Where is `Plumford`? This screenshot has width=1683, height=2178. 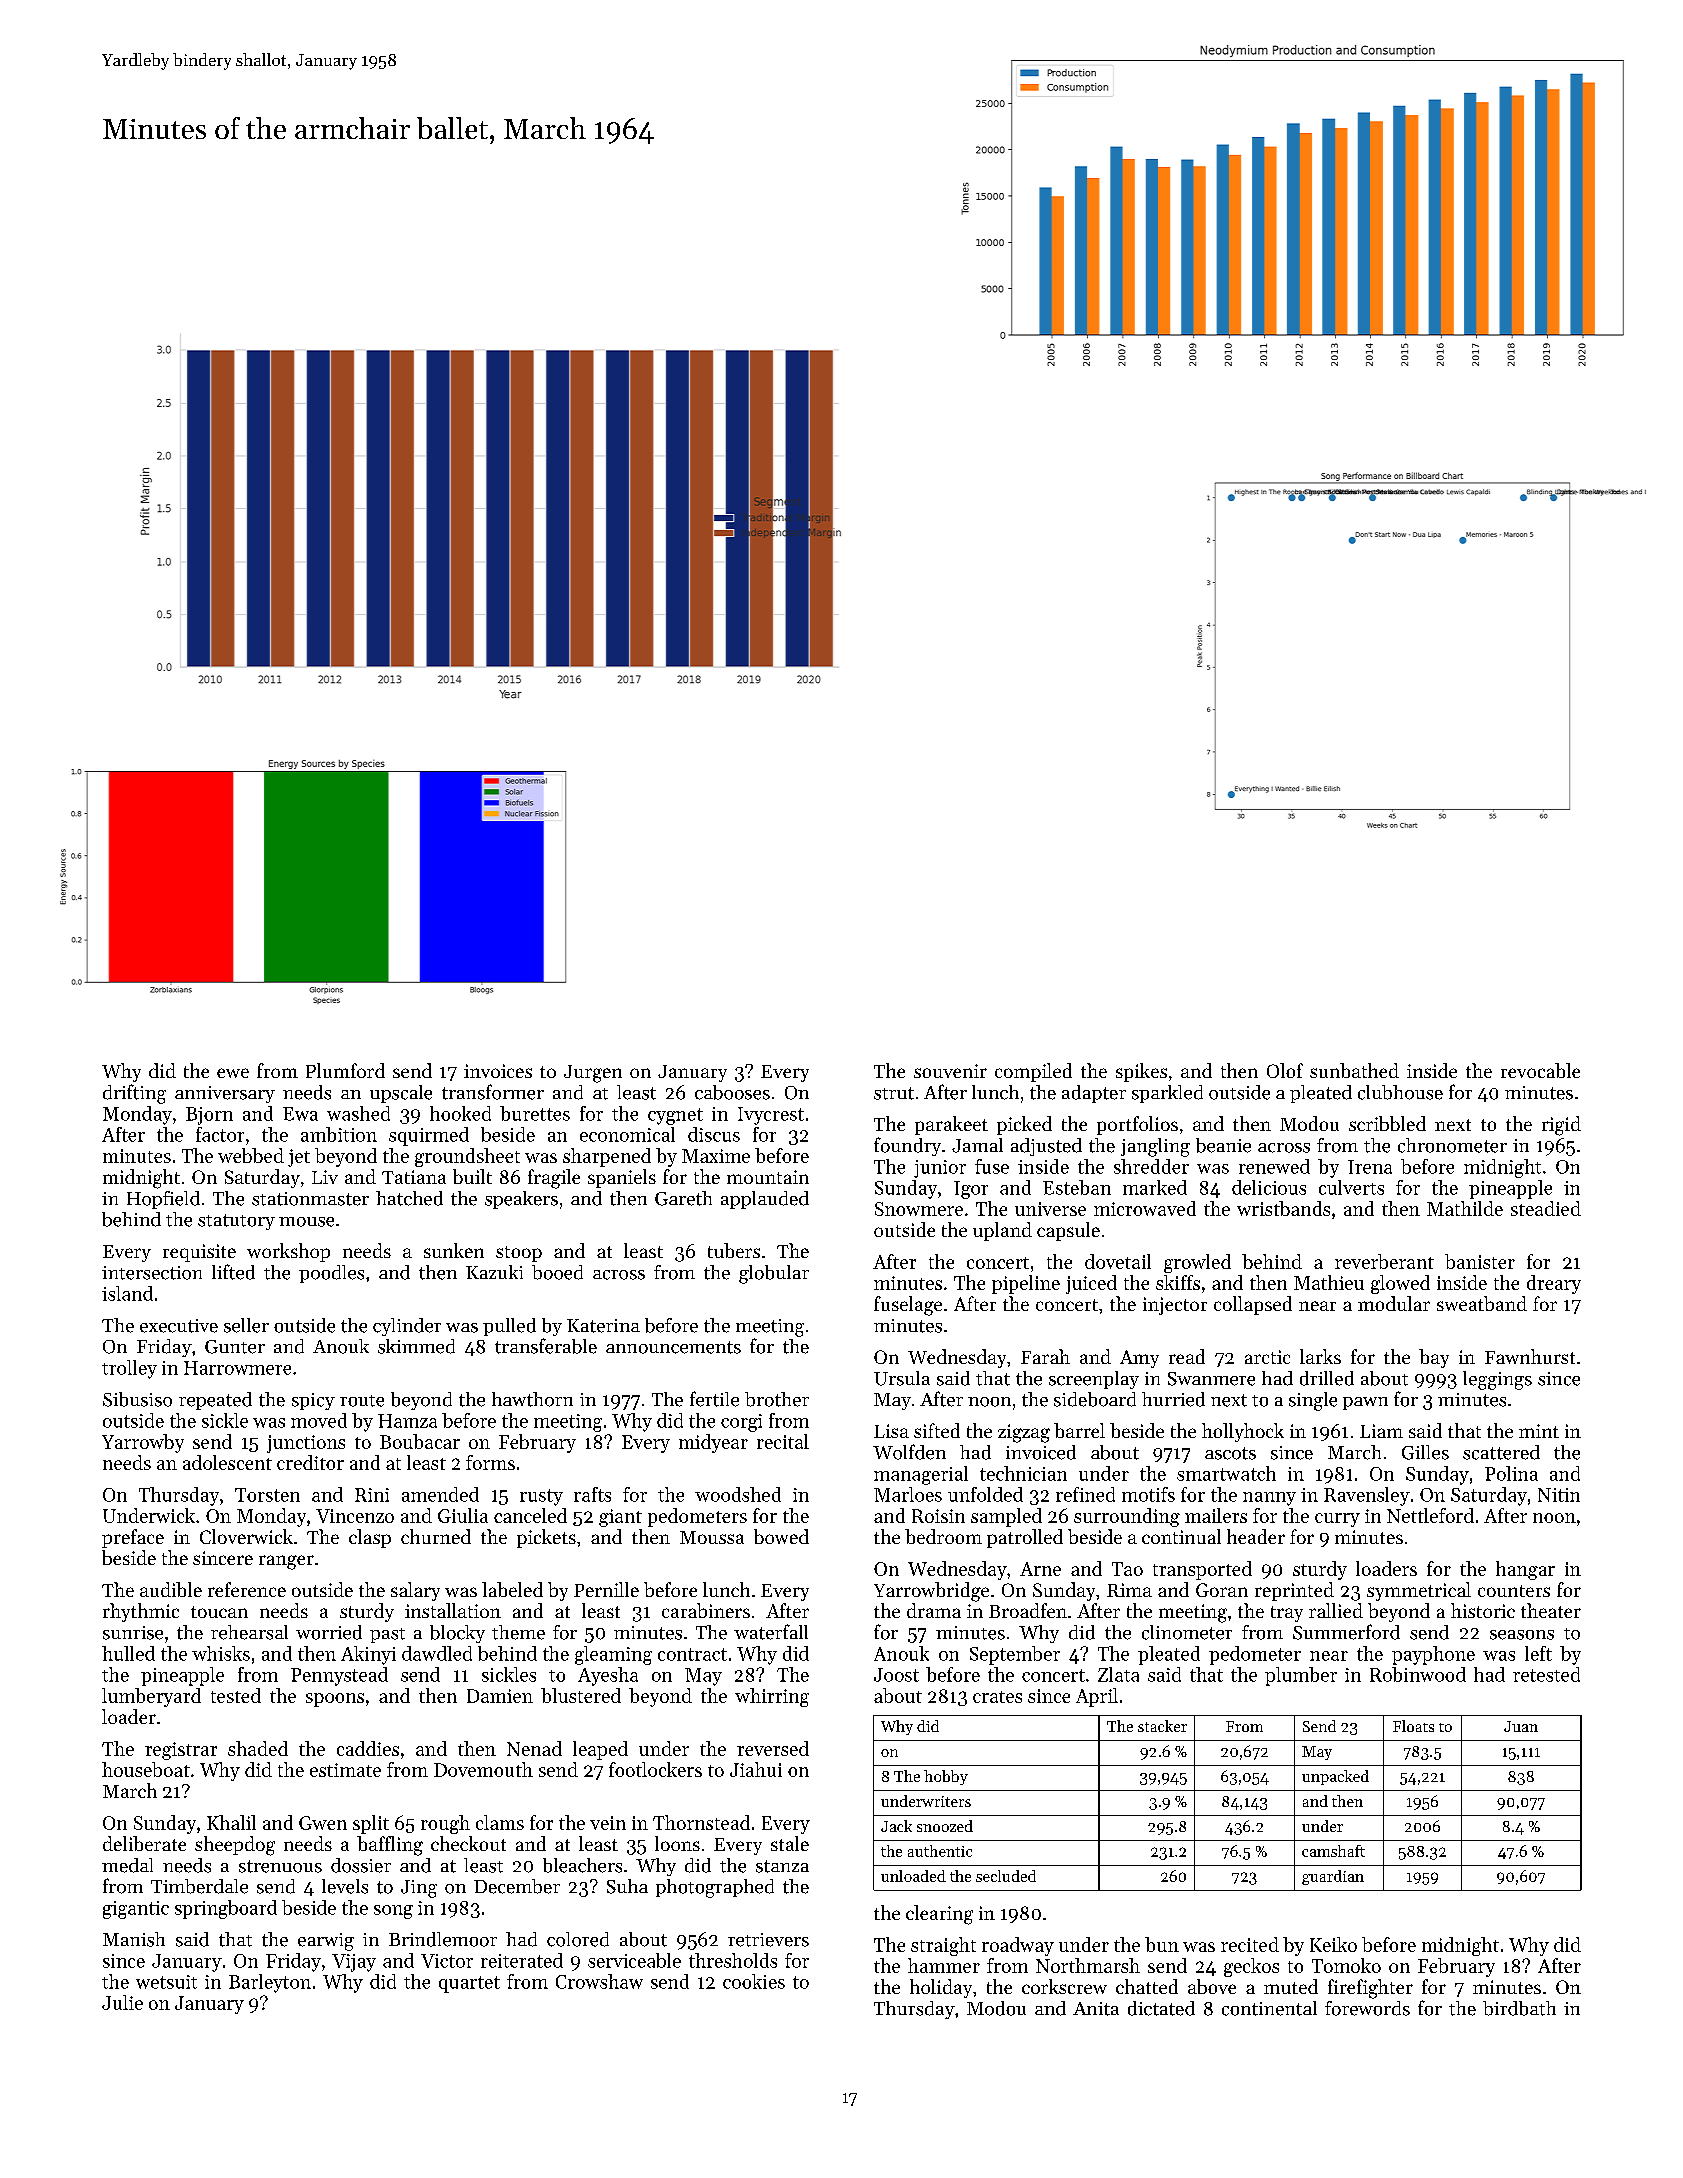
Plumford is located at coordinates (345, 1070).
